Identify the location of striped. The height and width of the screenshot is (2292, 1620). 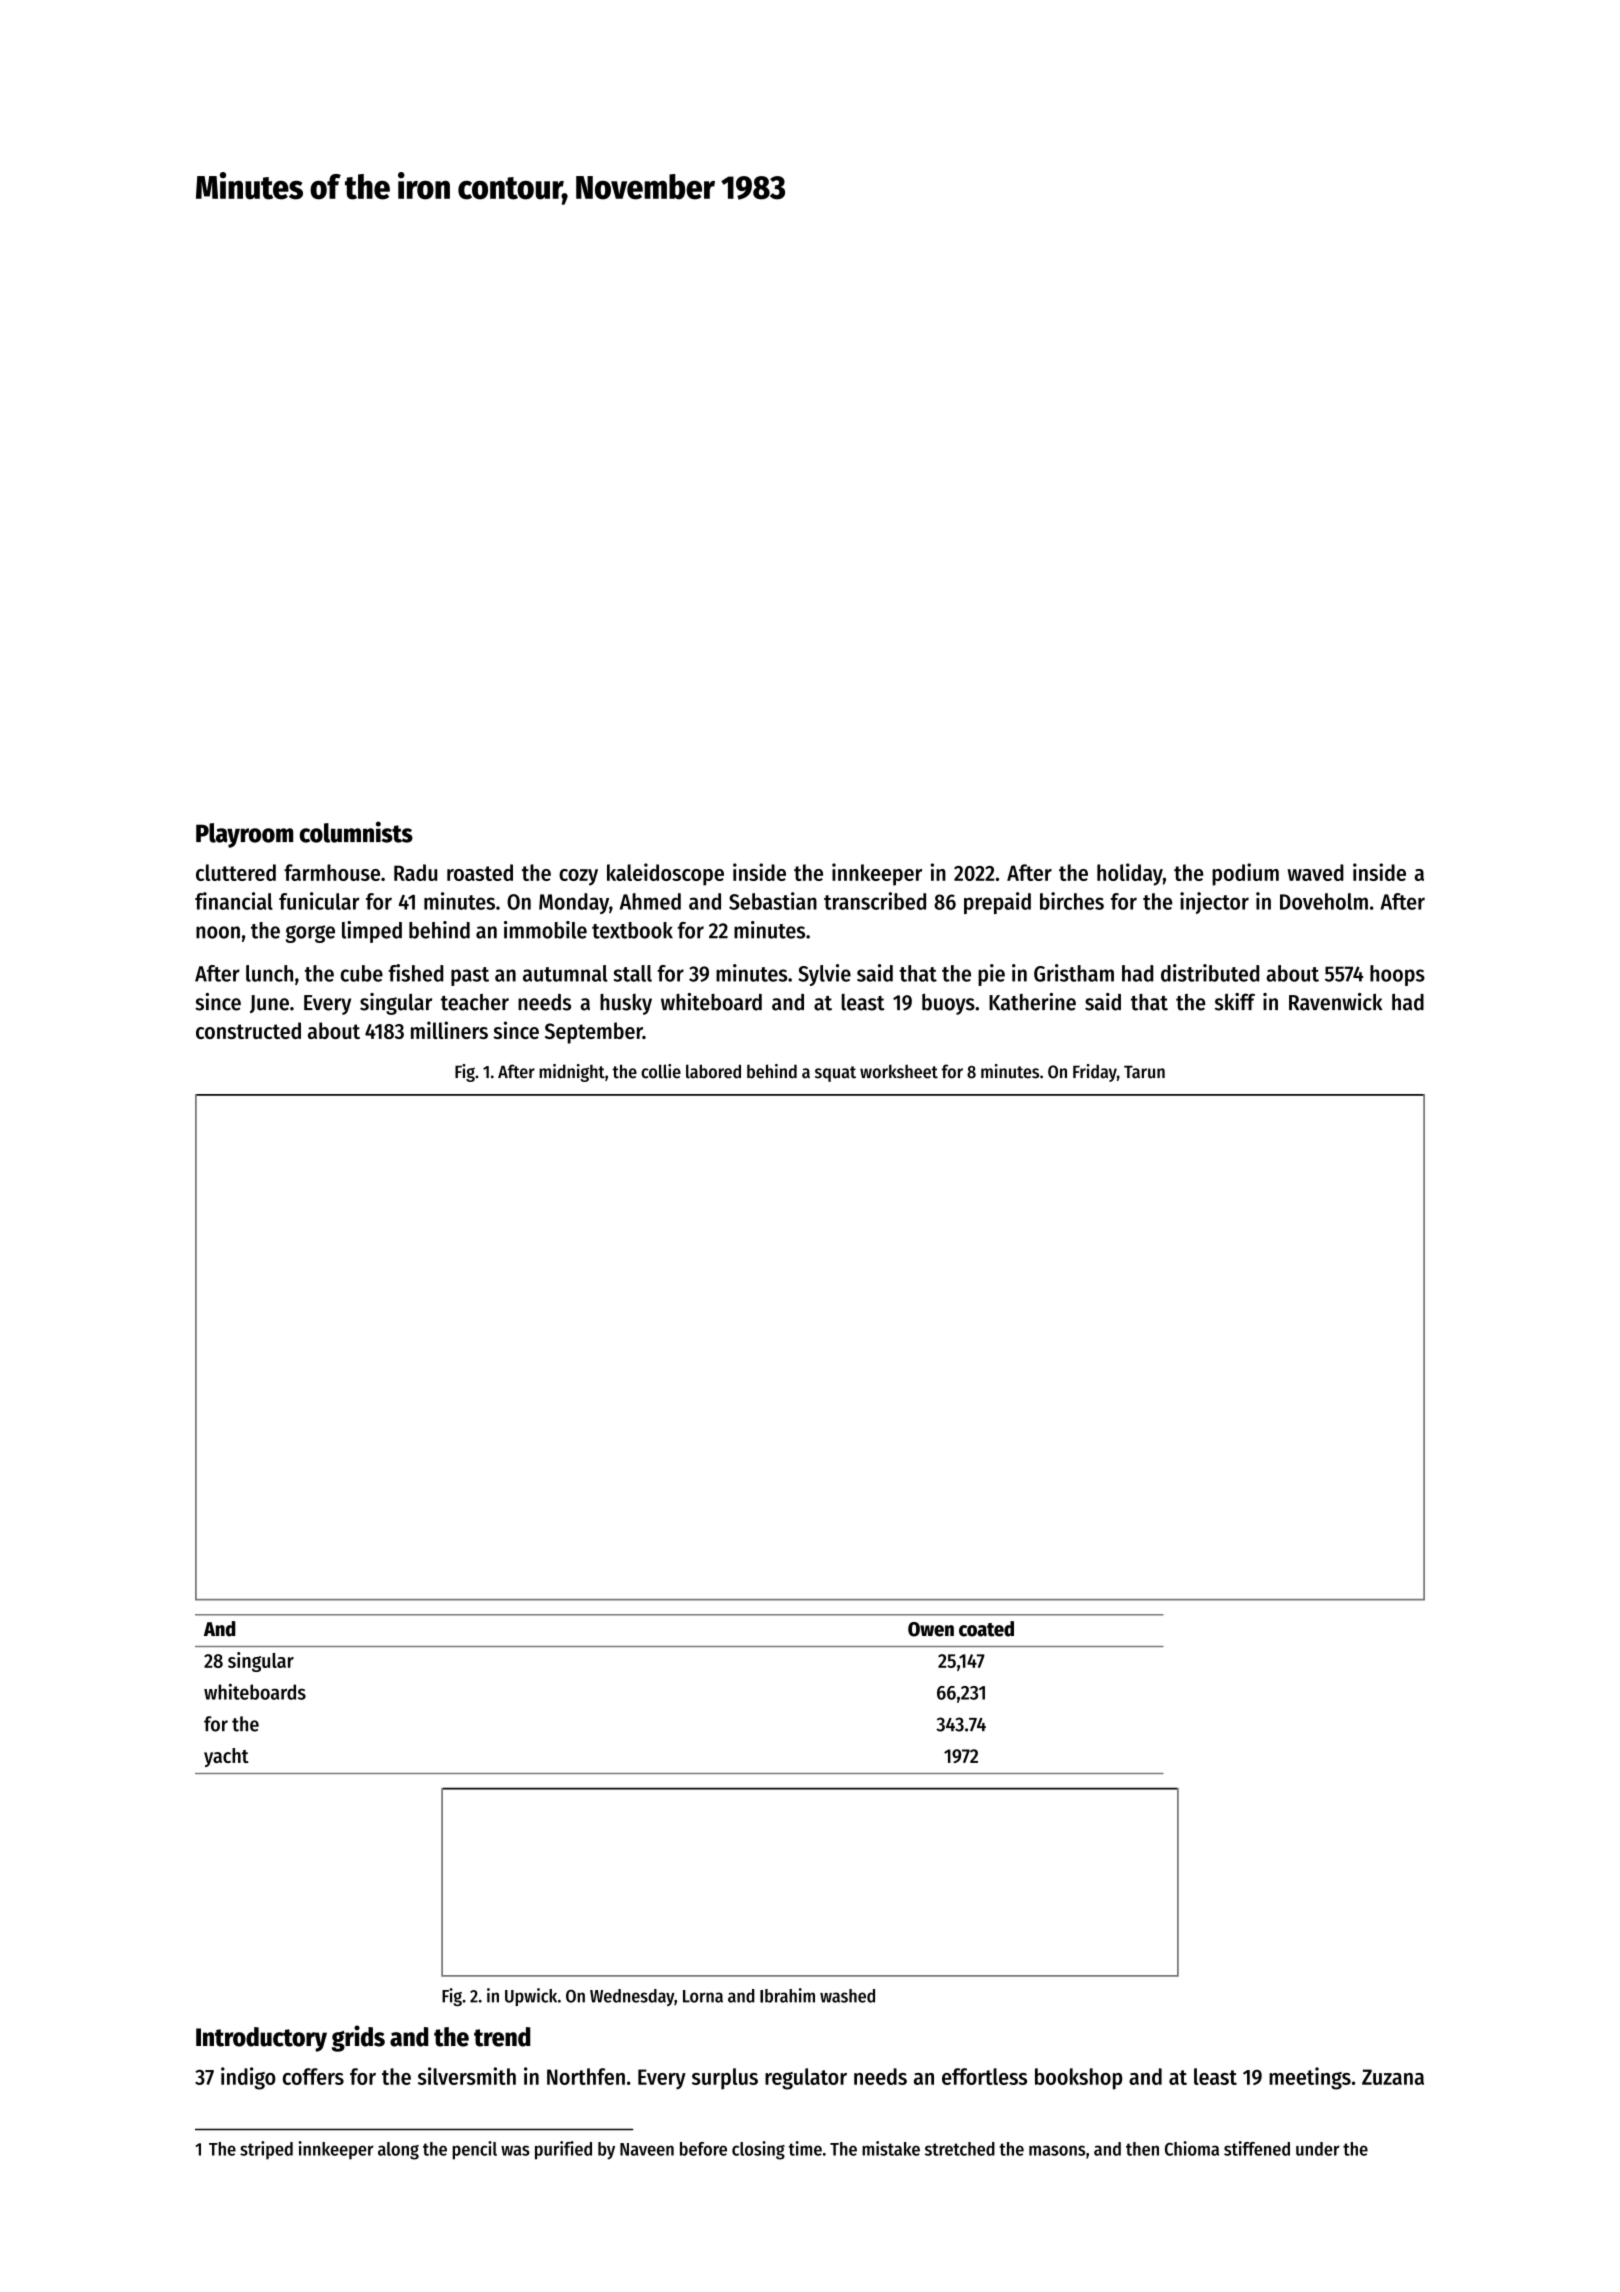
(266, 2150).
